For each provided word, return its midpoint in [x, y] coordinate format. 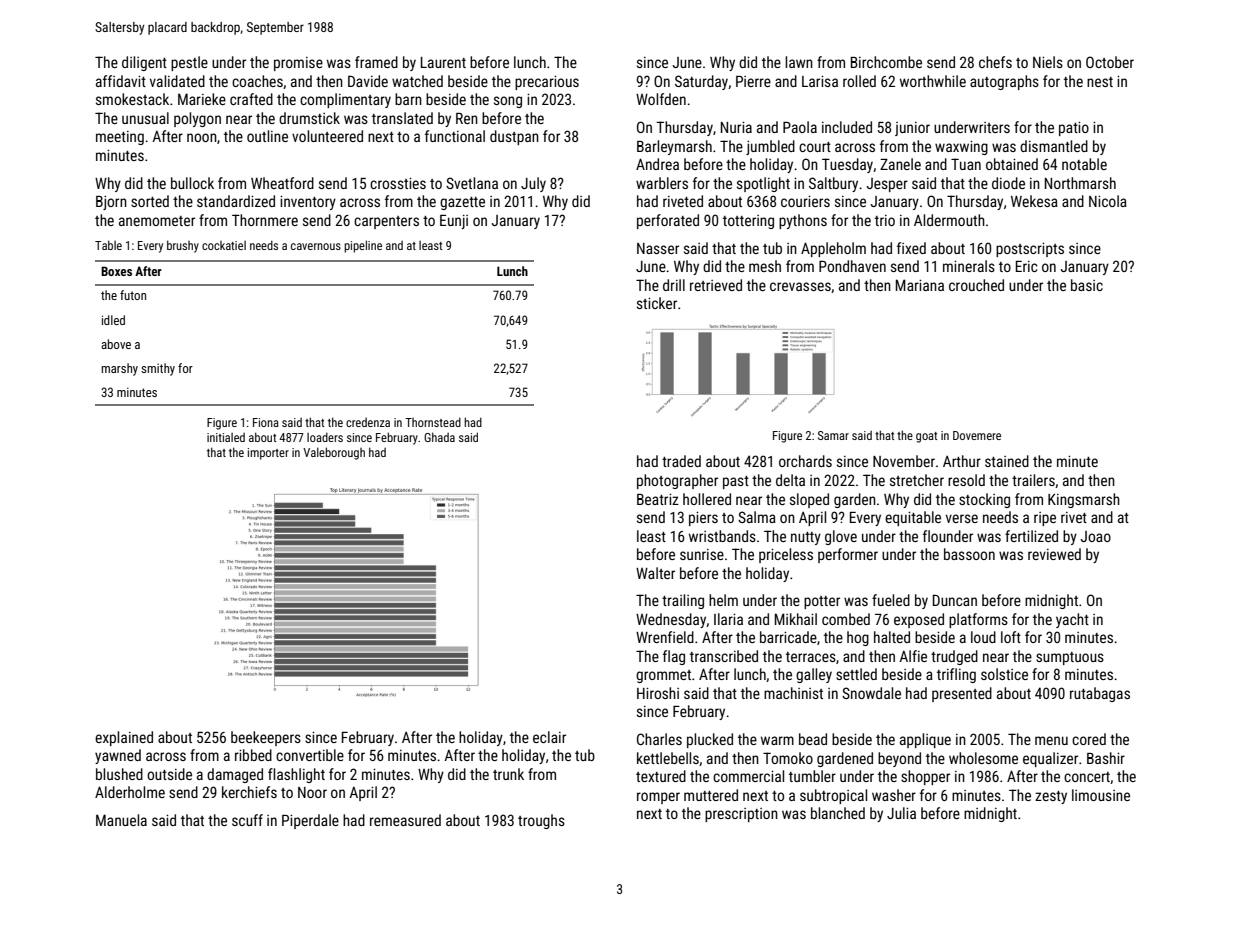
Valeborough [334, 453]
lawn [799, 62]
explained [124, 738]
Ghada [439, 437]
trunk [508, 774]
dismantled [1054, 146]
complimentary [345, 100]
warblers [662, 183]
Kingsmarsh [1084, 500]
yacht [1072, 620]
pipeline [363, 246]
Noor [312, 792]
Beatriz [658, 499]
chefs [995, 62]
